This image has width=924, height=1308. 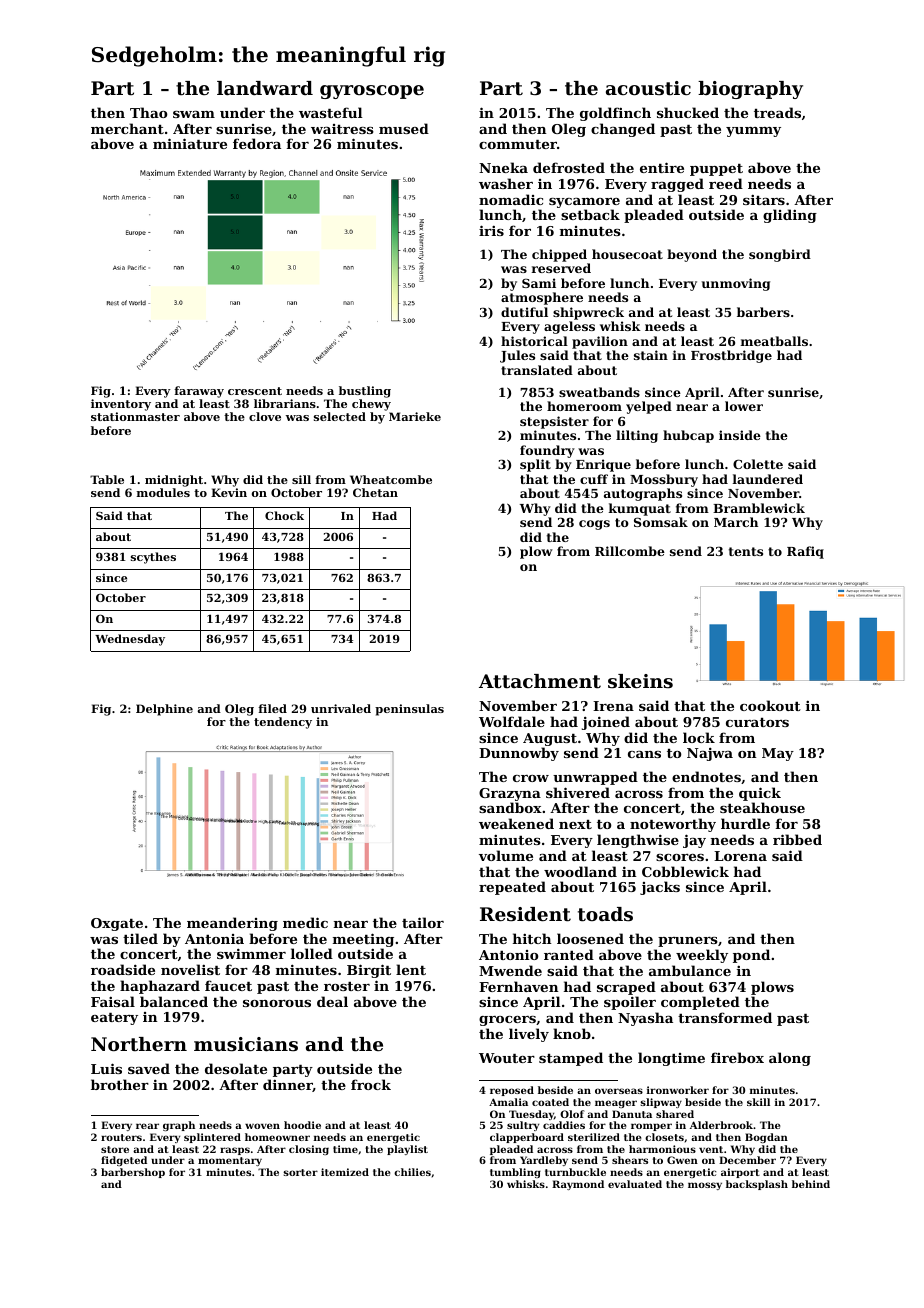 I want to click on sandbox, so click(x=510, y=807).
